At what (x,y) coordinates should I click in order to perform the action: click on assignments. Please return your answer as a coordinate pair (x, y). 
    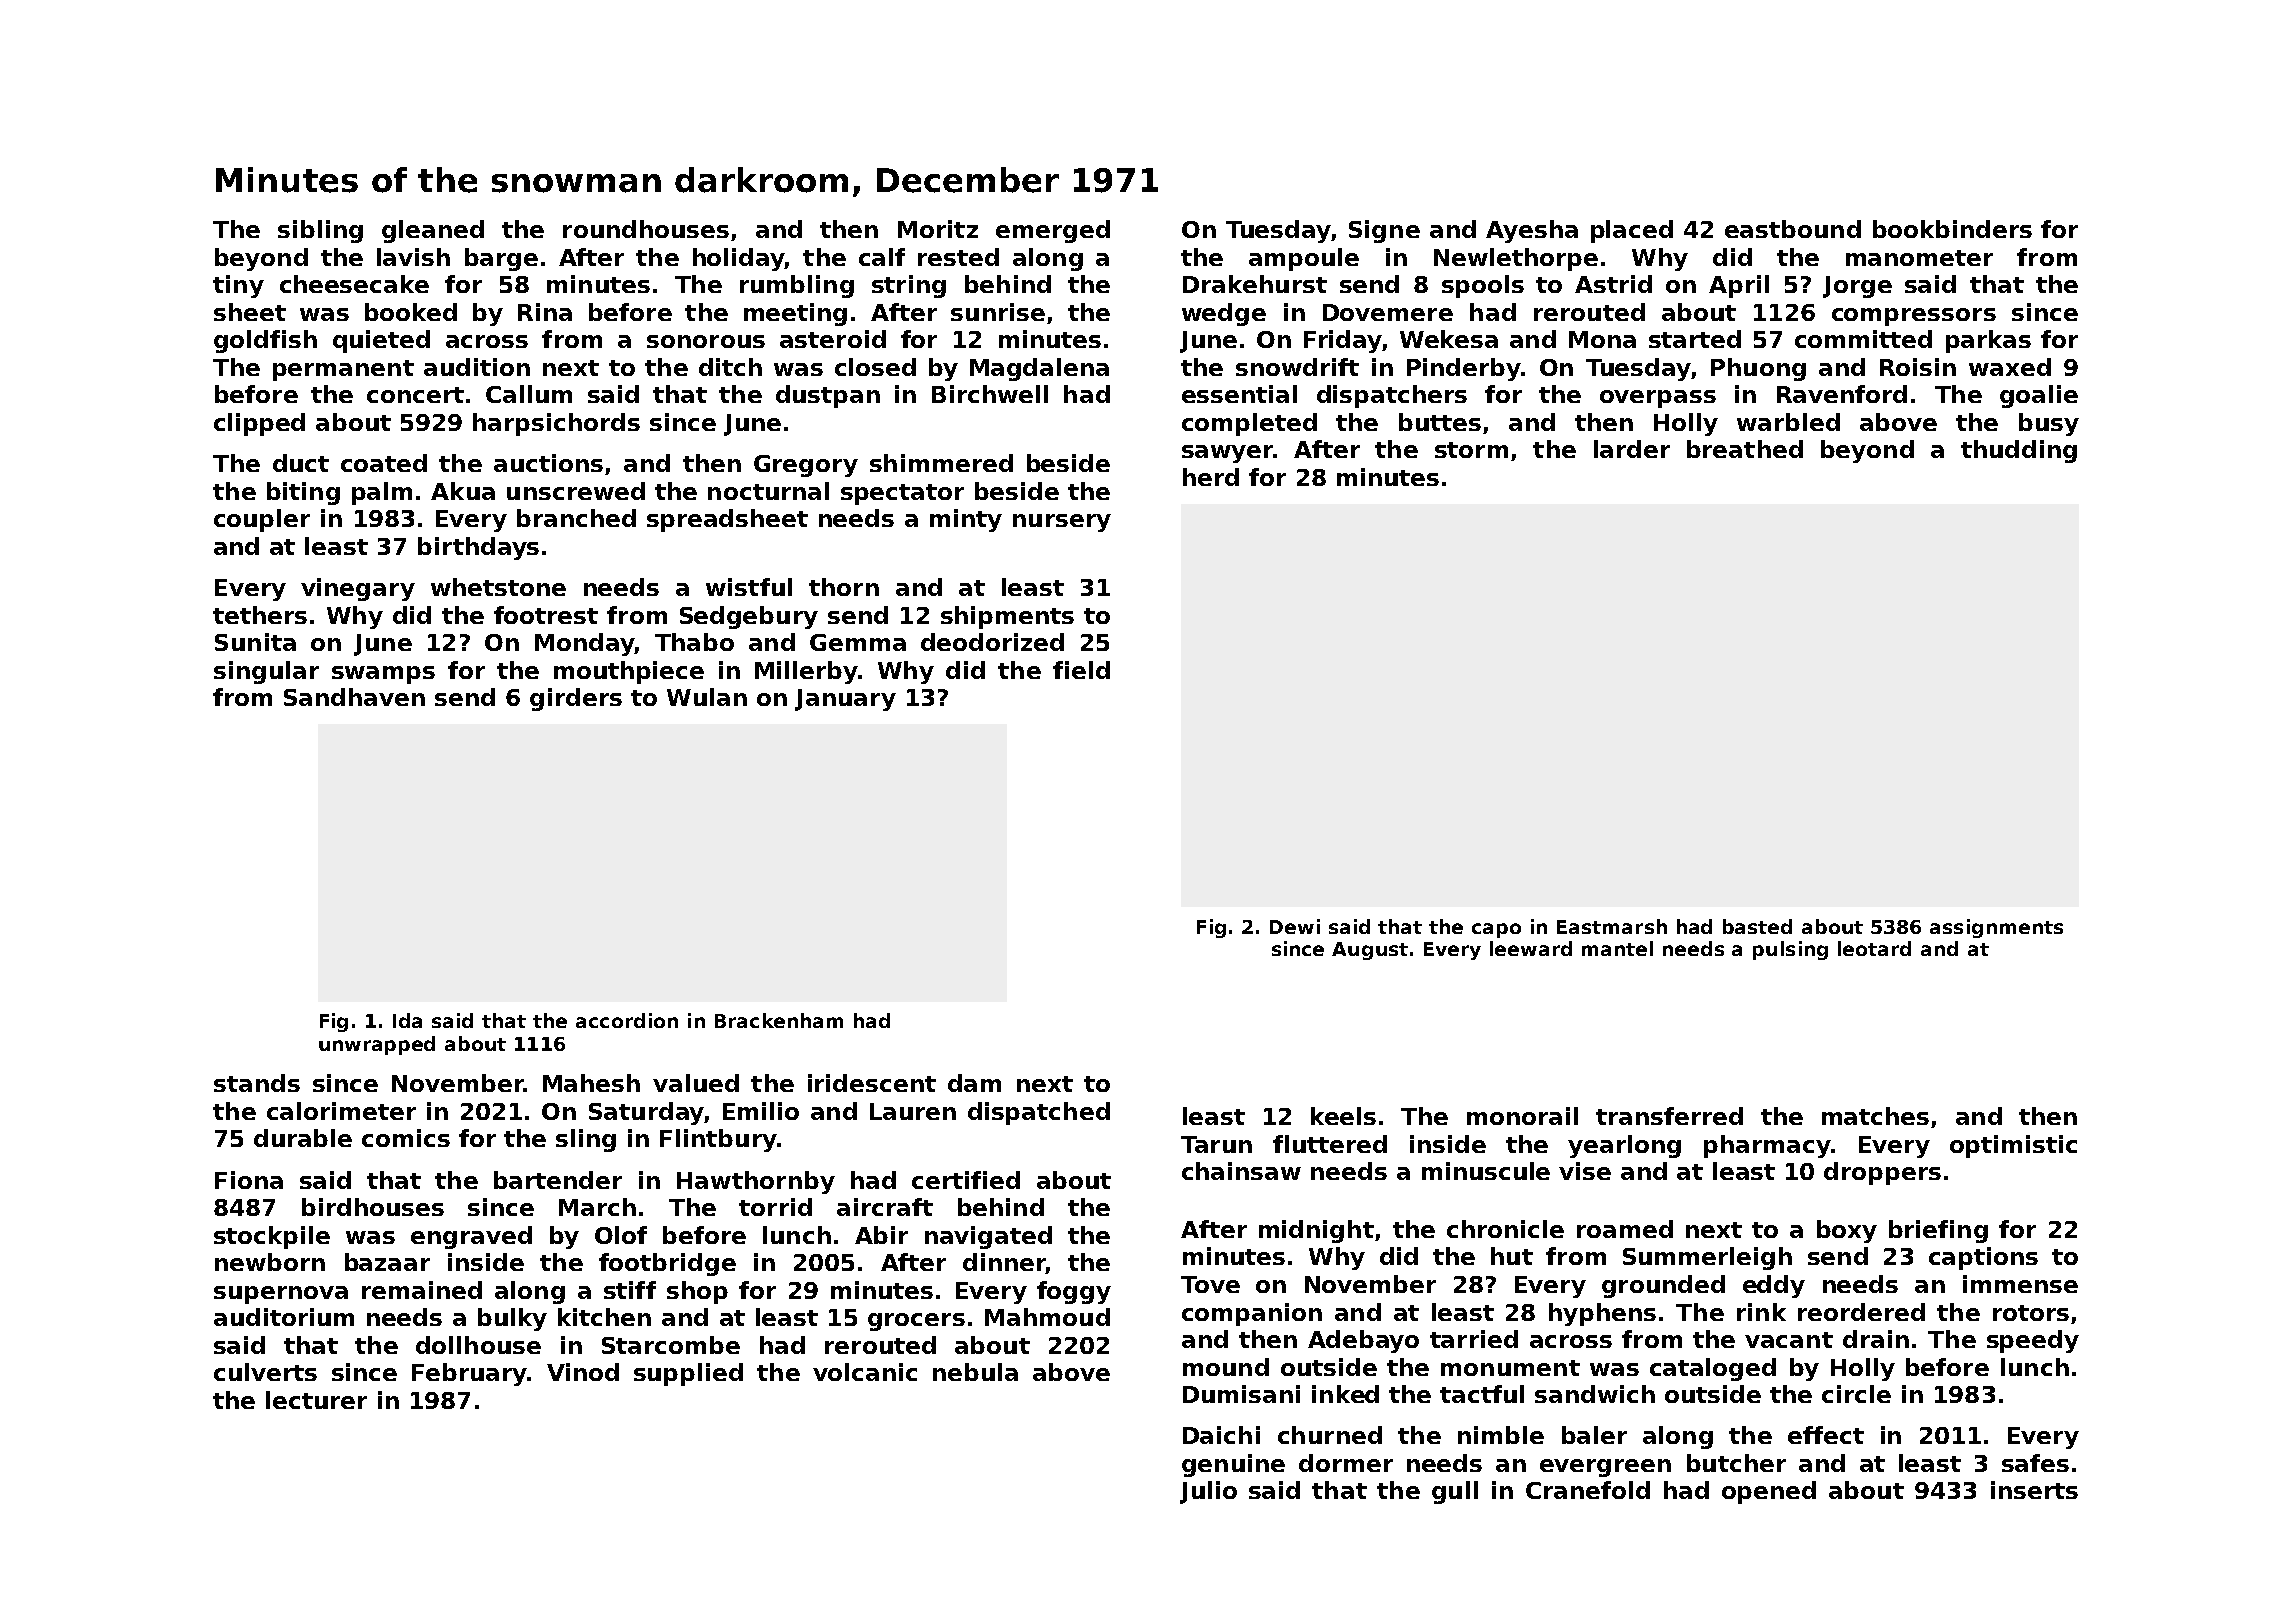
    Looking at the image, I should click on (1996, 928).
